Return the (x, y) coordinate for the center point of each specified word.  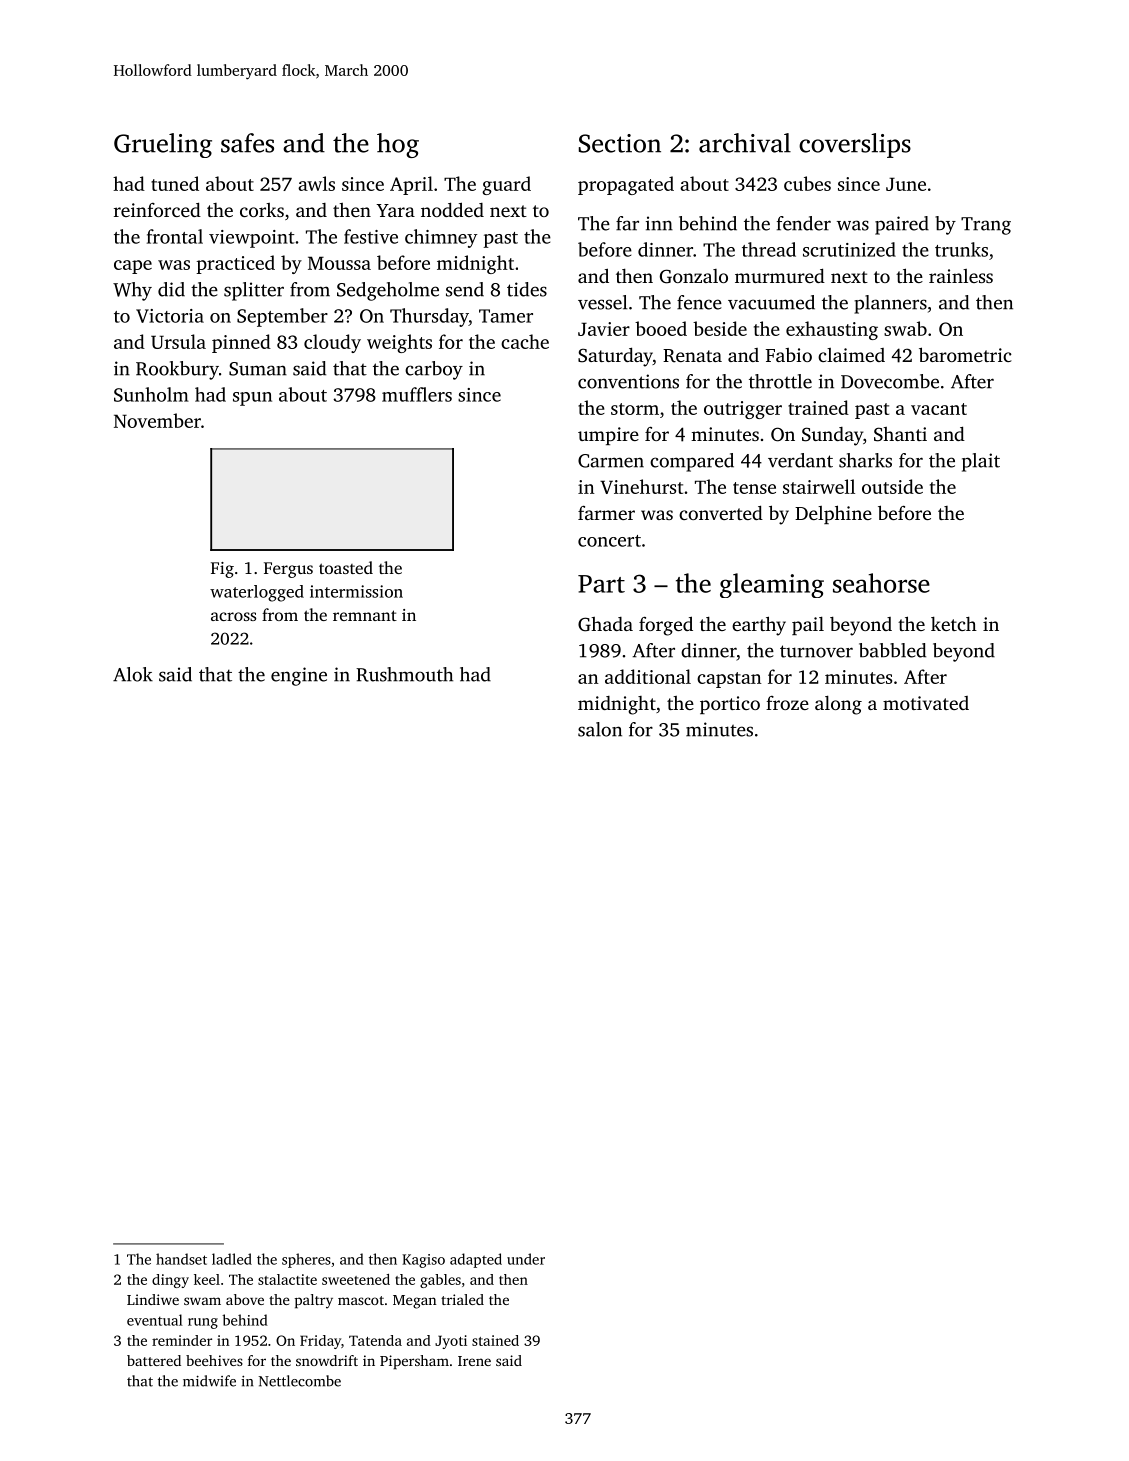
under (526, 1259)
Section (620, 143)
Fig (222, 570)
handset (181, 1259)
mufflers (417, 394)
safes (247, 143)
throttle (780, 381)
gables (440, 1281)
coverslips (855, 145)
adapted (476, 1260)
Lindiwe (153, 1299)
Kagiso (423, 1261)
